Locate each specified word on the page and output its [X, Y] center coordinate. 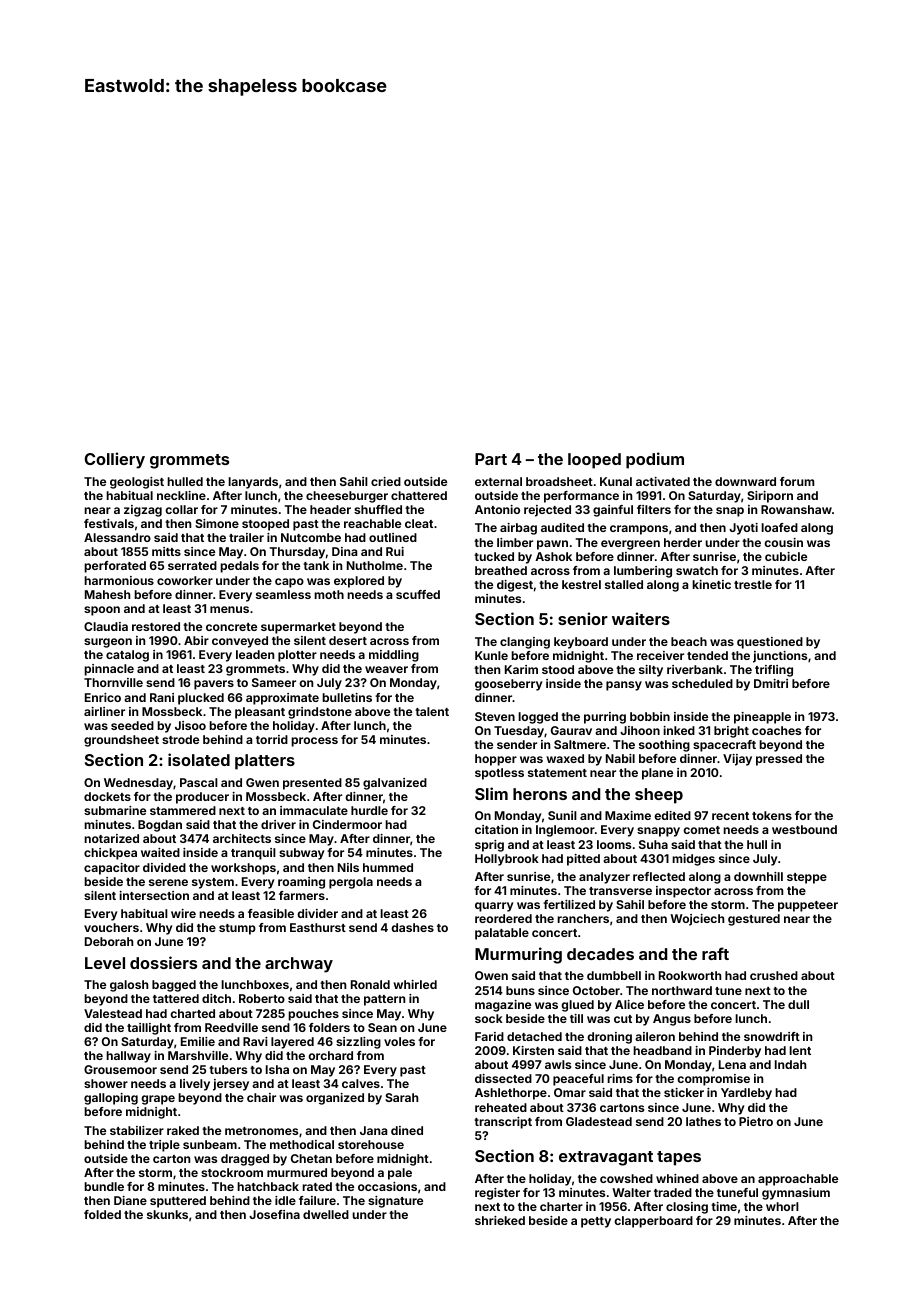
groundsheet [121, 741]
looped [594, 461]
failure [317, 1200]
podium [655, 460]
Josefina [274, 1214]
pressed [779, 760]
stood [558, 669]
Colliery [115, 460]
